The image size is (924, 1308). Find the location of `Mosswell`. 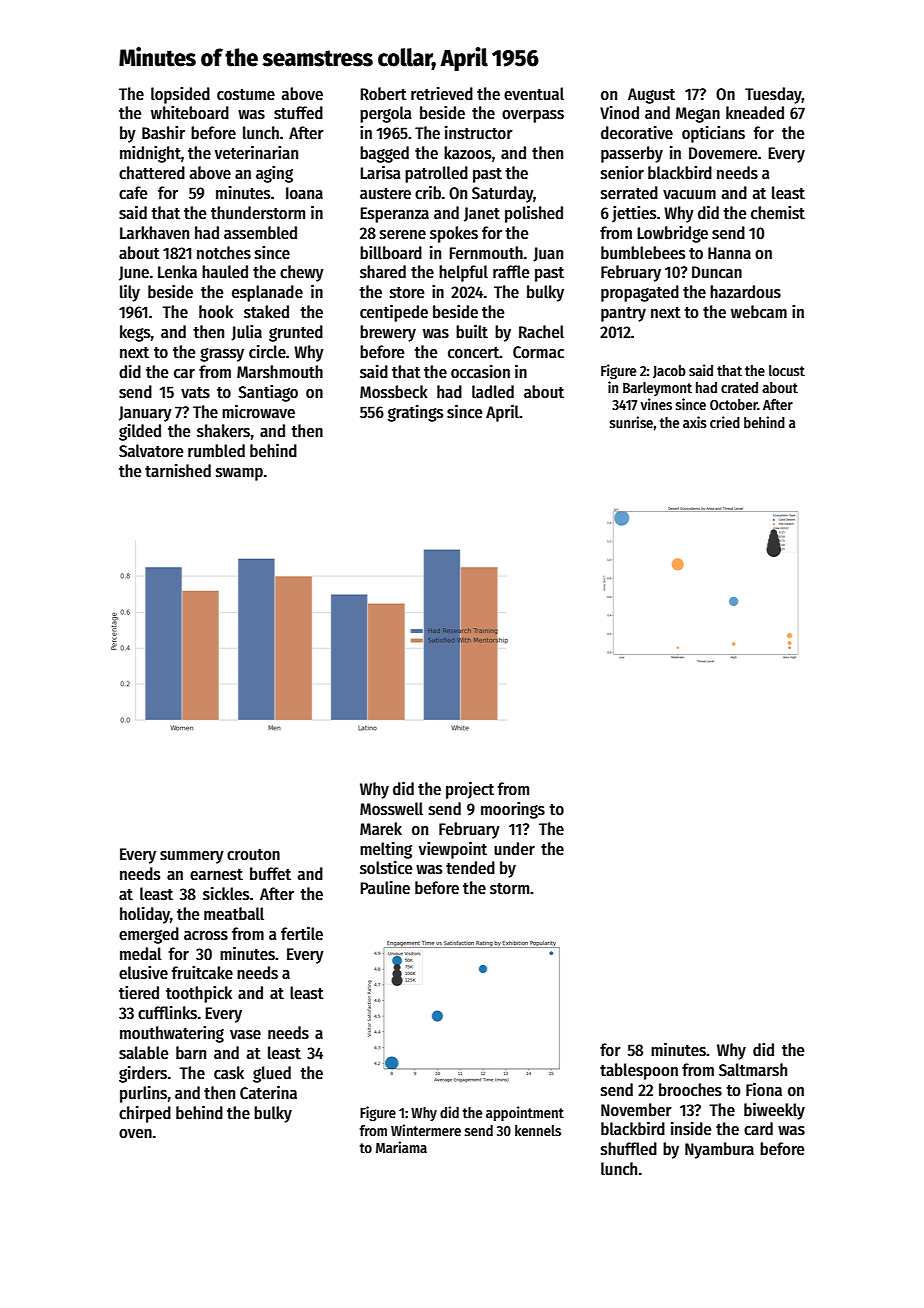

Mosswell is located at coordinates (391, 809).
